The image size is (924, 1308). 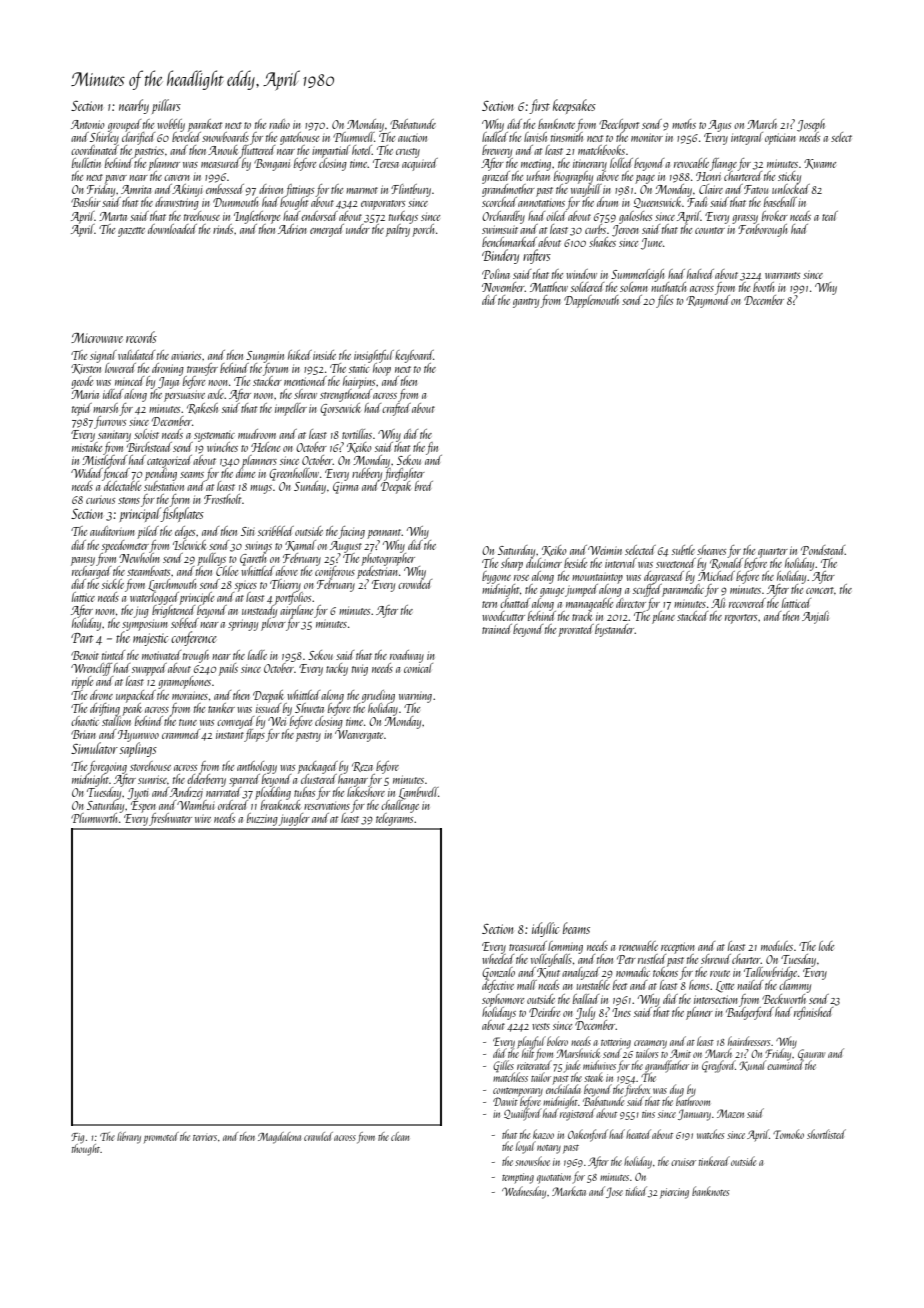 What do you see at coordinates (512, 564) in the page?
I see `sharp` at bounding box center [512, 564].
